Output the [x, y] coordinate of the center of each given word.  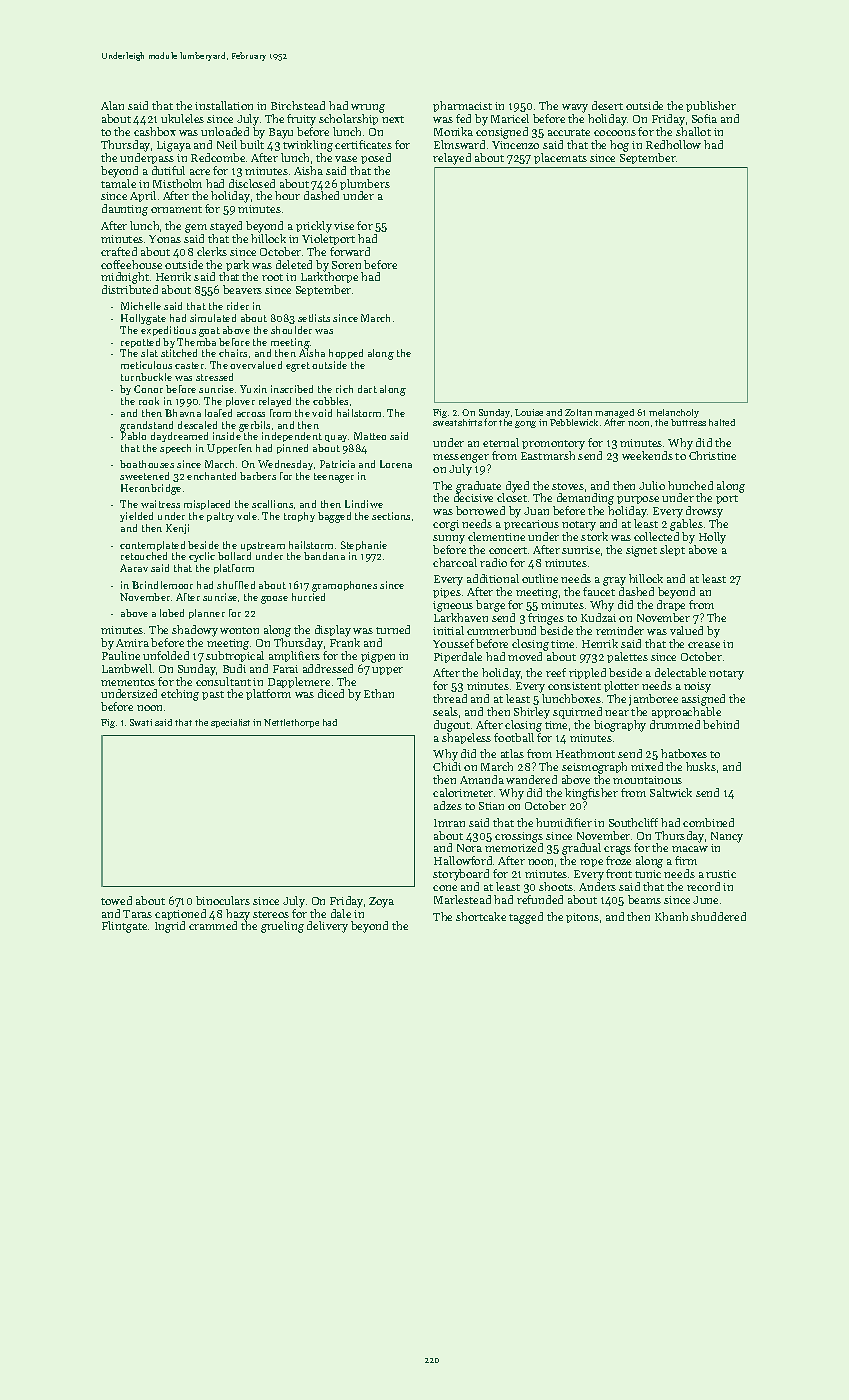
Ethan [379, 693]
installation [224, 105]
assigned [703, 700]
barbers [258, 476]
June [705, 900]
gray [614, 581]
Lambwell [127, 668]
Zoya [381, 902]
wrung [368, 108]
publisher [711, 106]
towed [116, 900]
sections [391, 516]
